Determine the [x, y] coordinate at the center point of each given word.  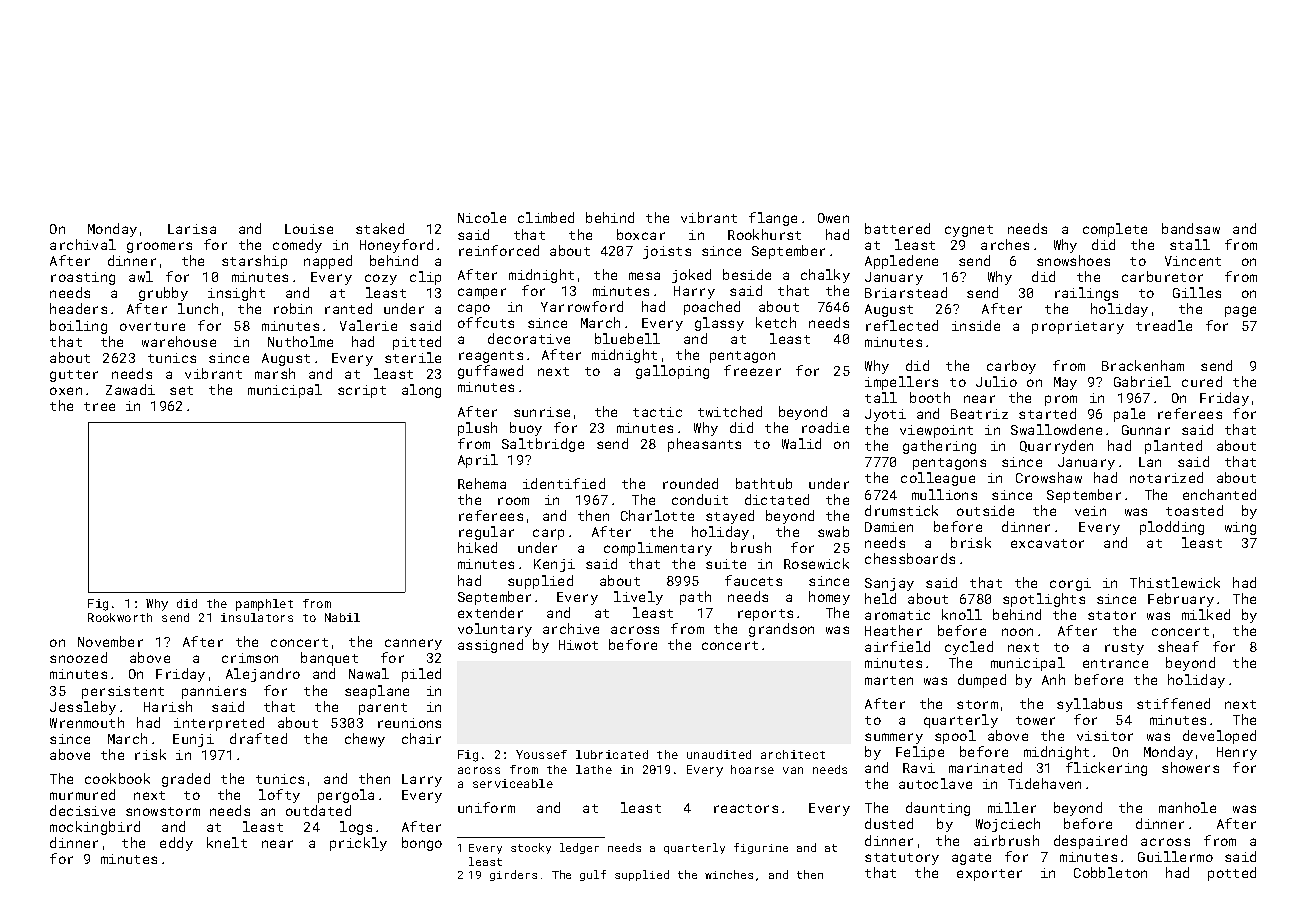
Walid [801, 443]
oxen [66, 391]
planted [1173, 447]
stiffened [1173, 703]
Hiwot [578, 645]
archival [83, 244]
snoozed [78, 657]
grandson [781, 630]
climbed [546, 217]
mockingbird [95, 828]
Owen [833, 218]
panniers [214, 692]
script [362, 391]
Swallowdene [1056, 429]
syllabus [1089, 705]
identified [564, 483]
